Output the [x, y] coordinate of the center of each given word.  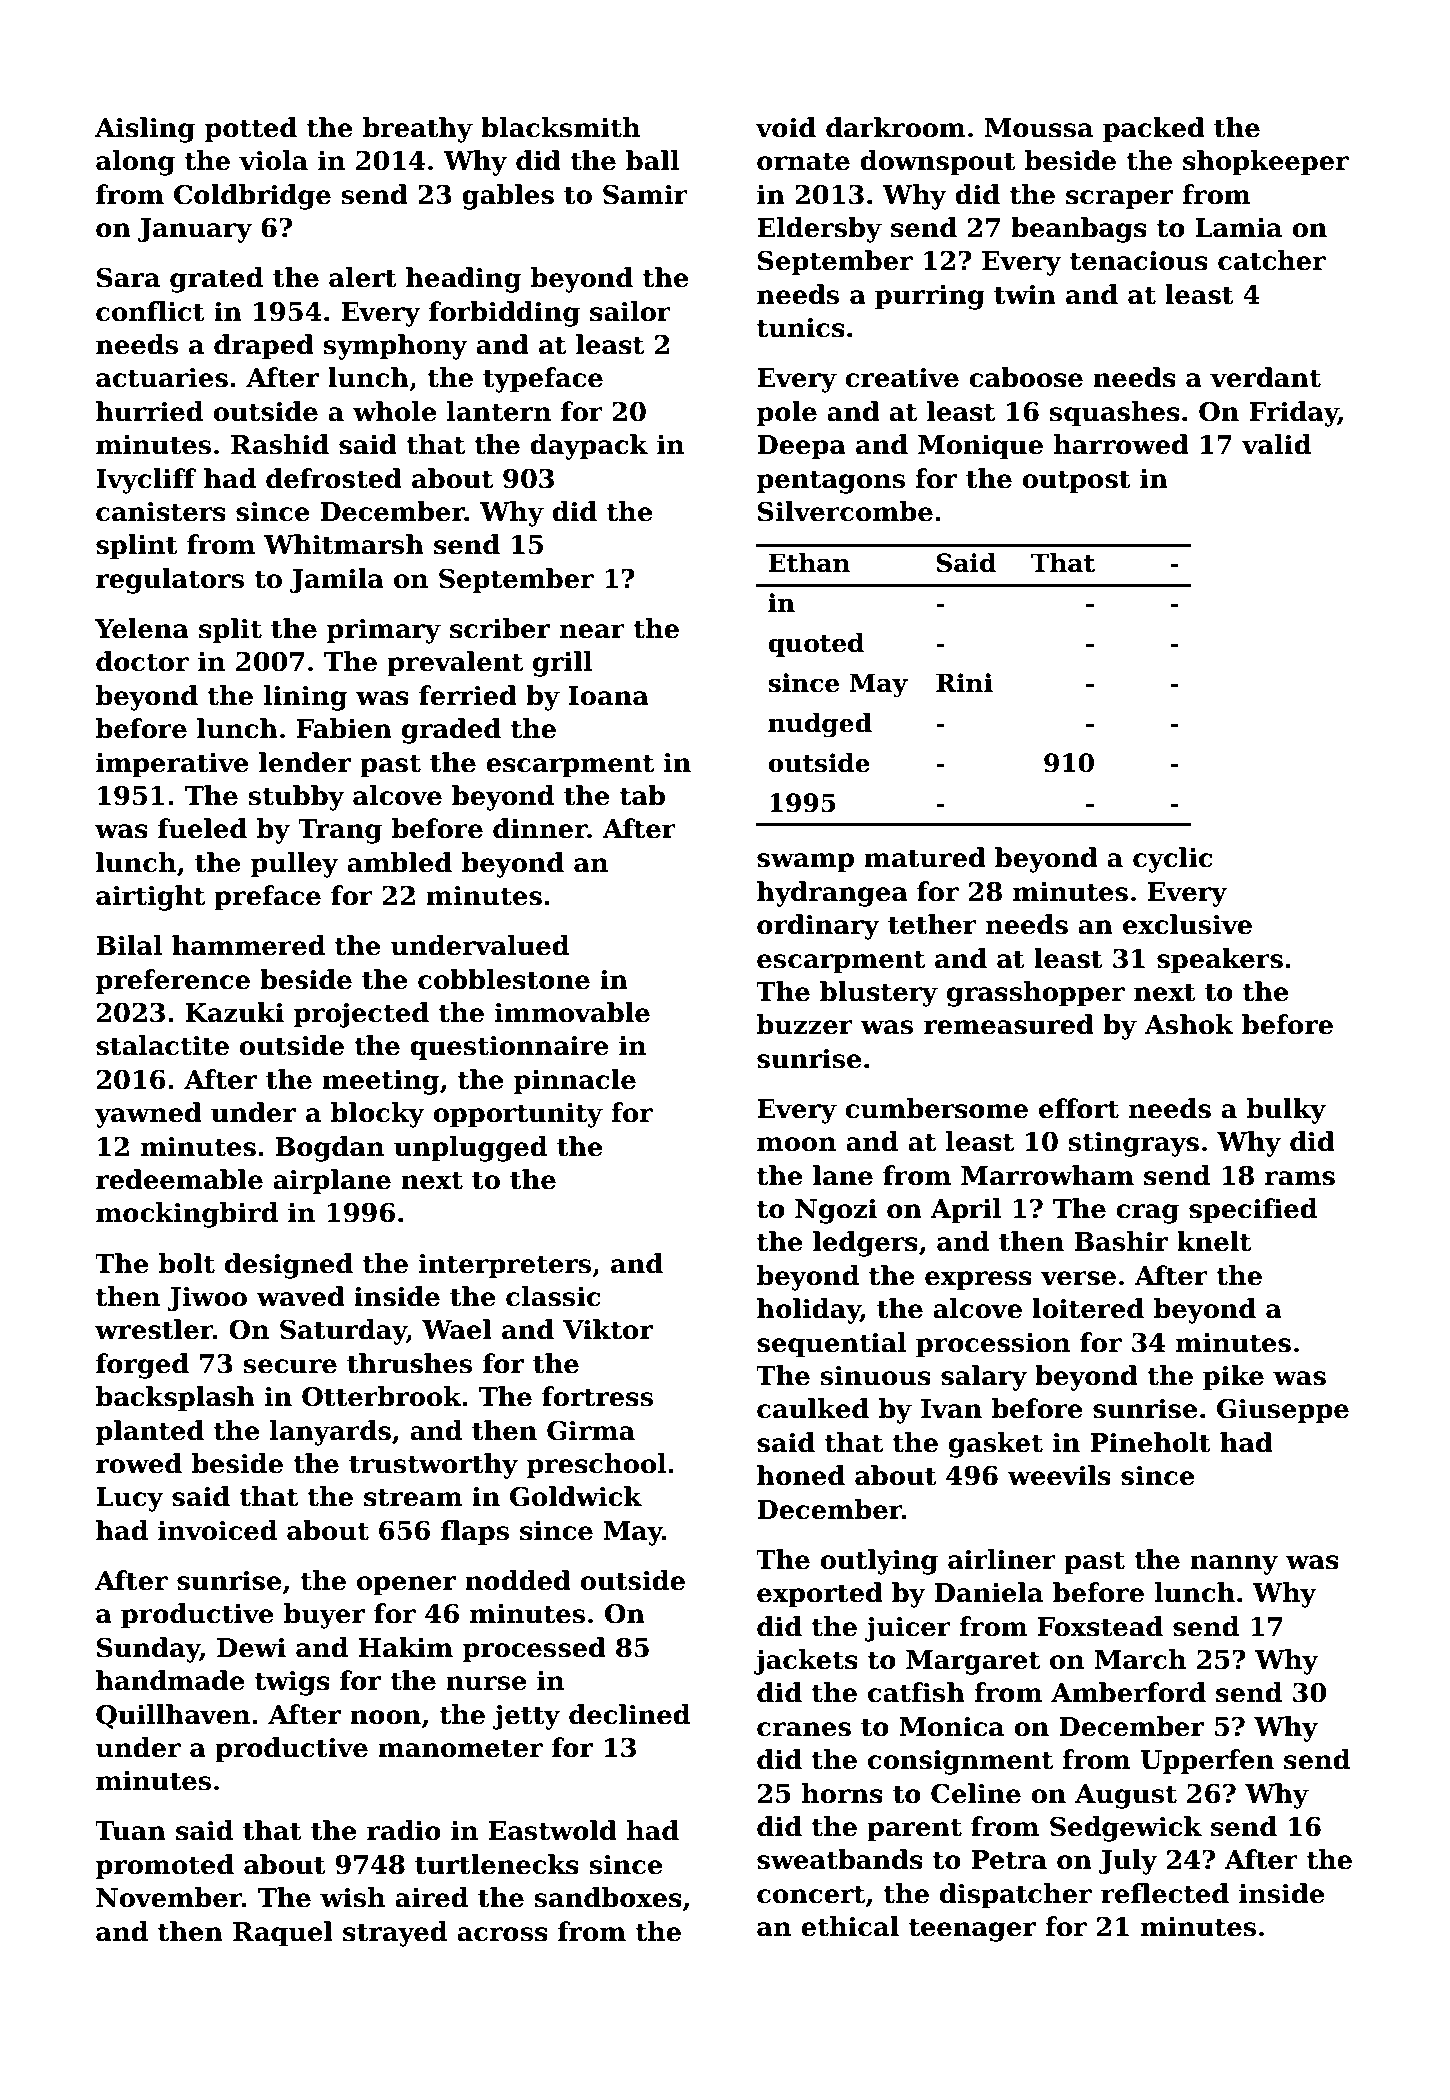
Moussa [1039, 128]
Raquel [283, 1934]
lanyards [330, 1433]
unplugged [470, 1149]
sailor [630, 311]
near [592, 631]
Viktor [608, 1329]
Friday [1293, 414]
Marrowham [1047, 1175]
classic [553, 1296]
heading [463, 280]
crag [1147, 1214]
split [230, 631]
